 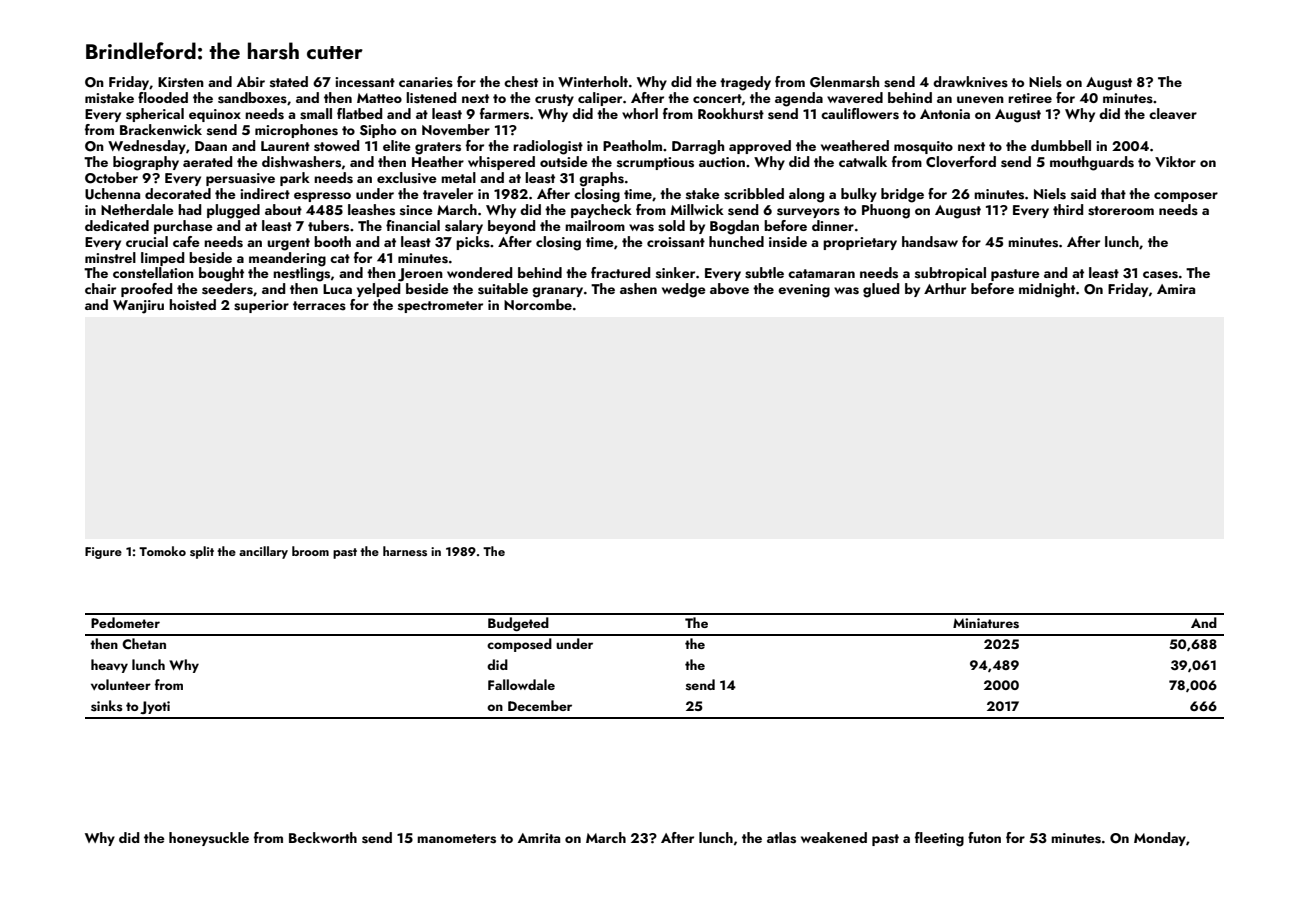 I want to click on harness, so click(x=405, y=551).
